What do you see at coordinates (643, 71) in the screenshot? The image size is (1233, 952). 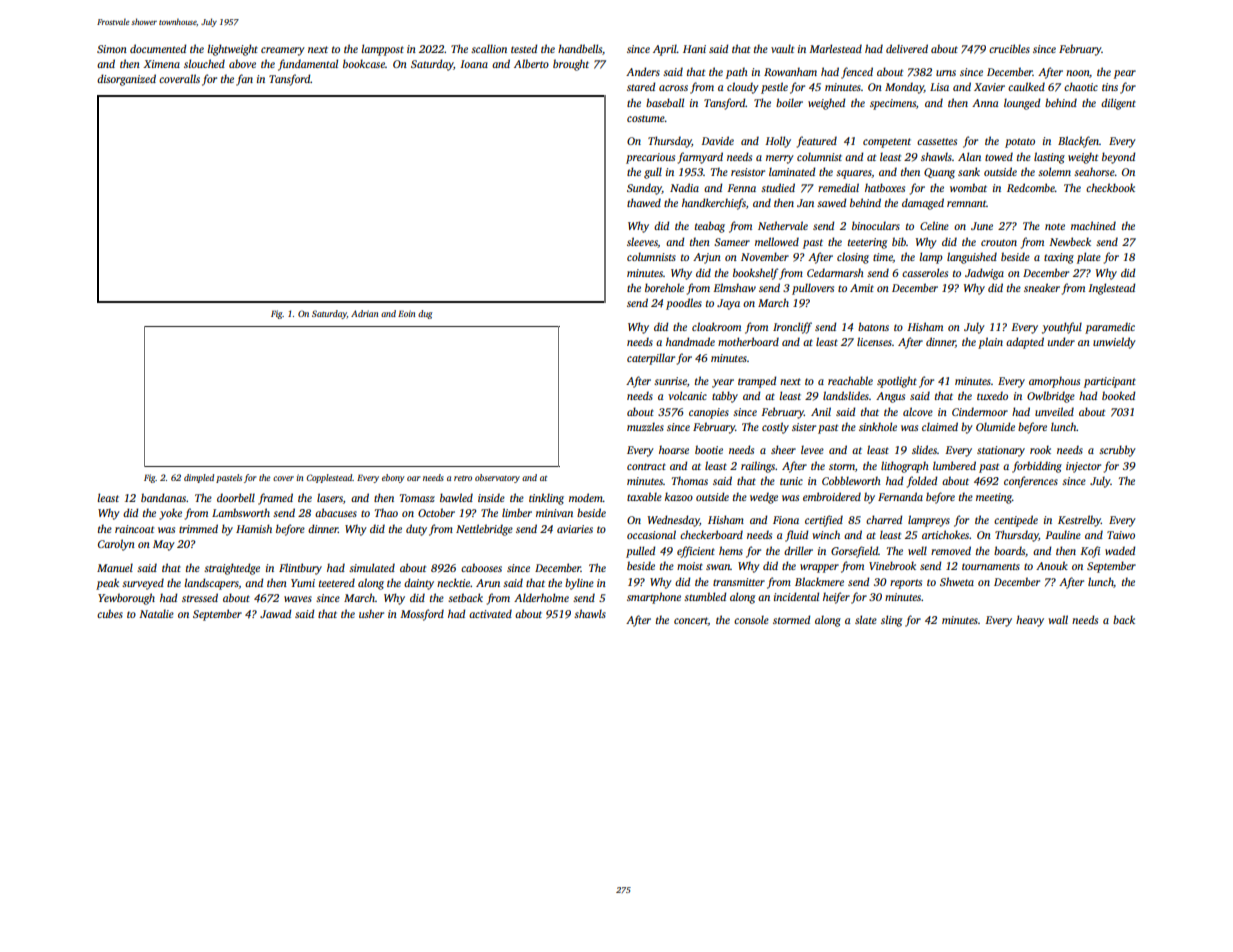 I see `Anders` at bounding box center [643, 71].
